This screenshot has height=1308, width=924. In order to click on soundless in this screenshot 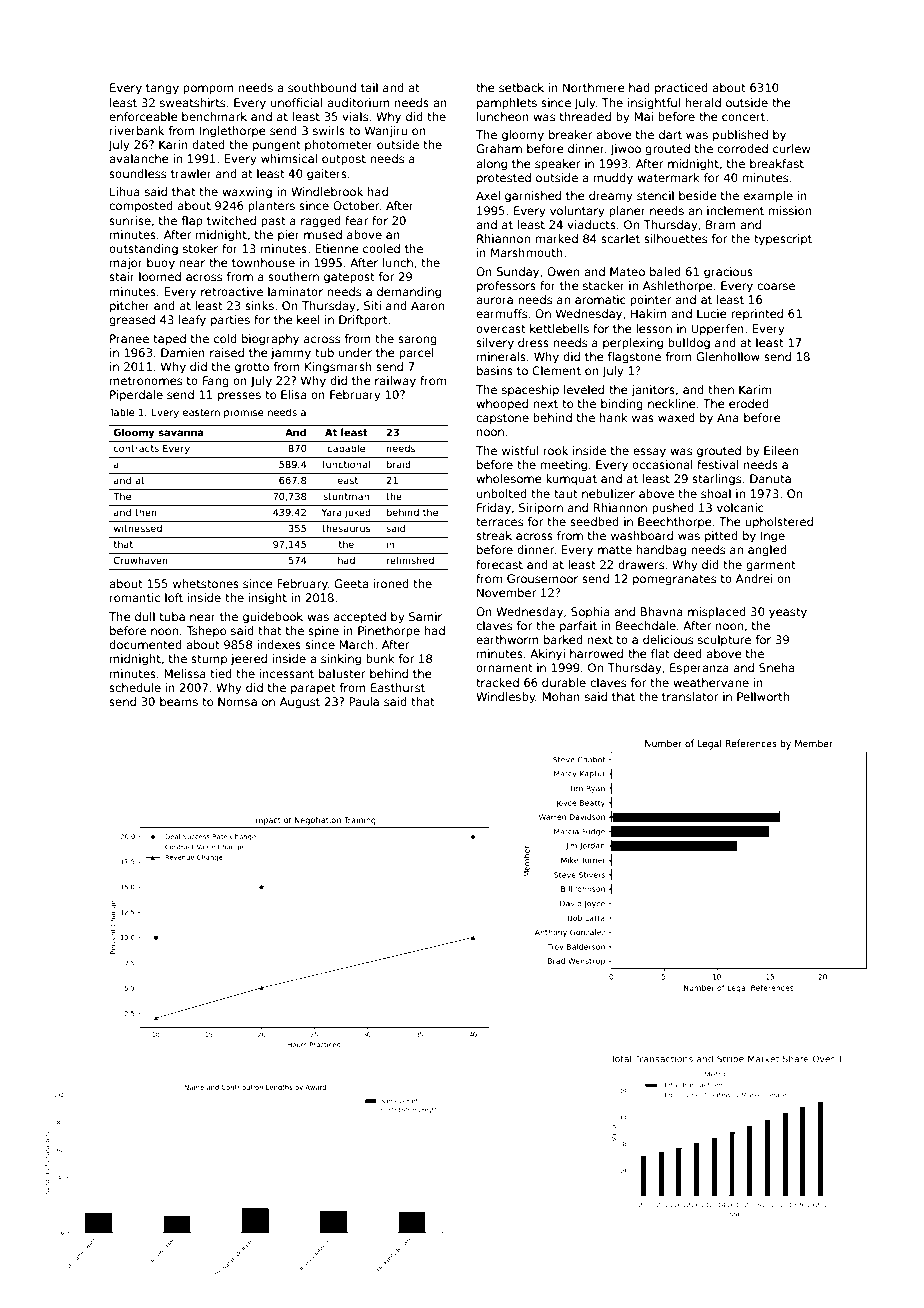, I will do `click(137, 173)`.
